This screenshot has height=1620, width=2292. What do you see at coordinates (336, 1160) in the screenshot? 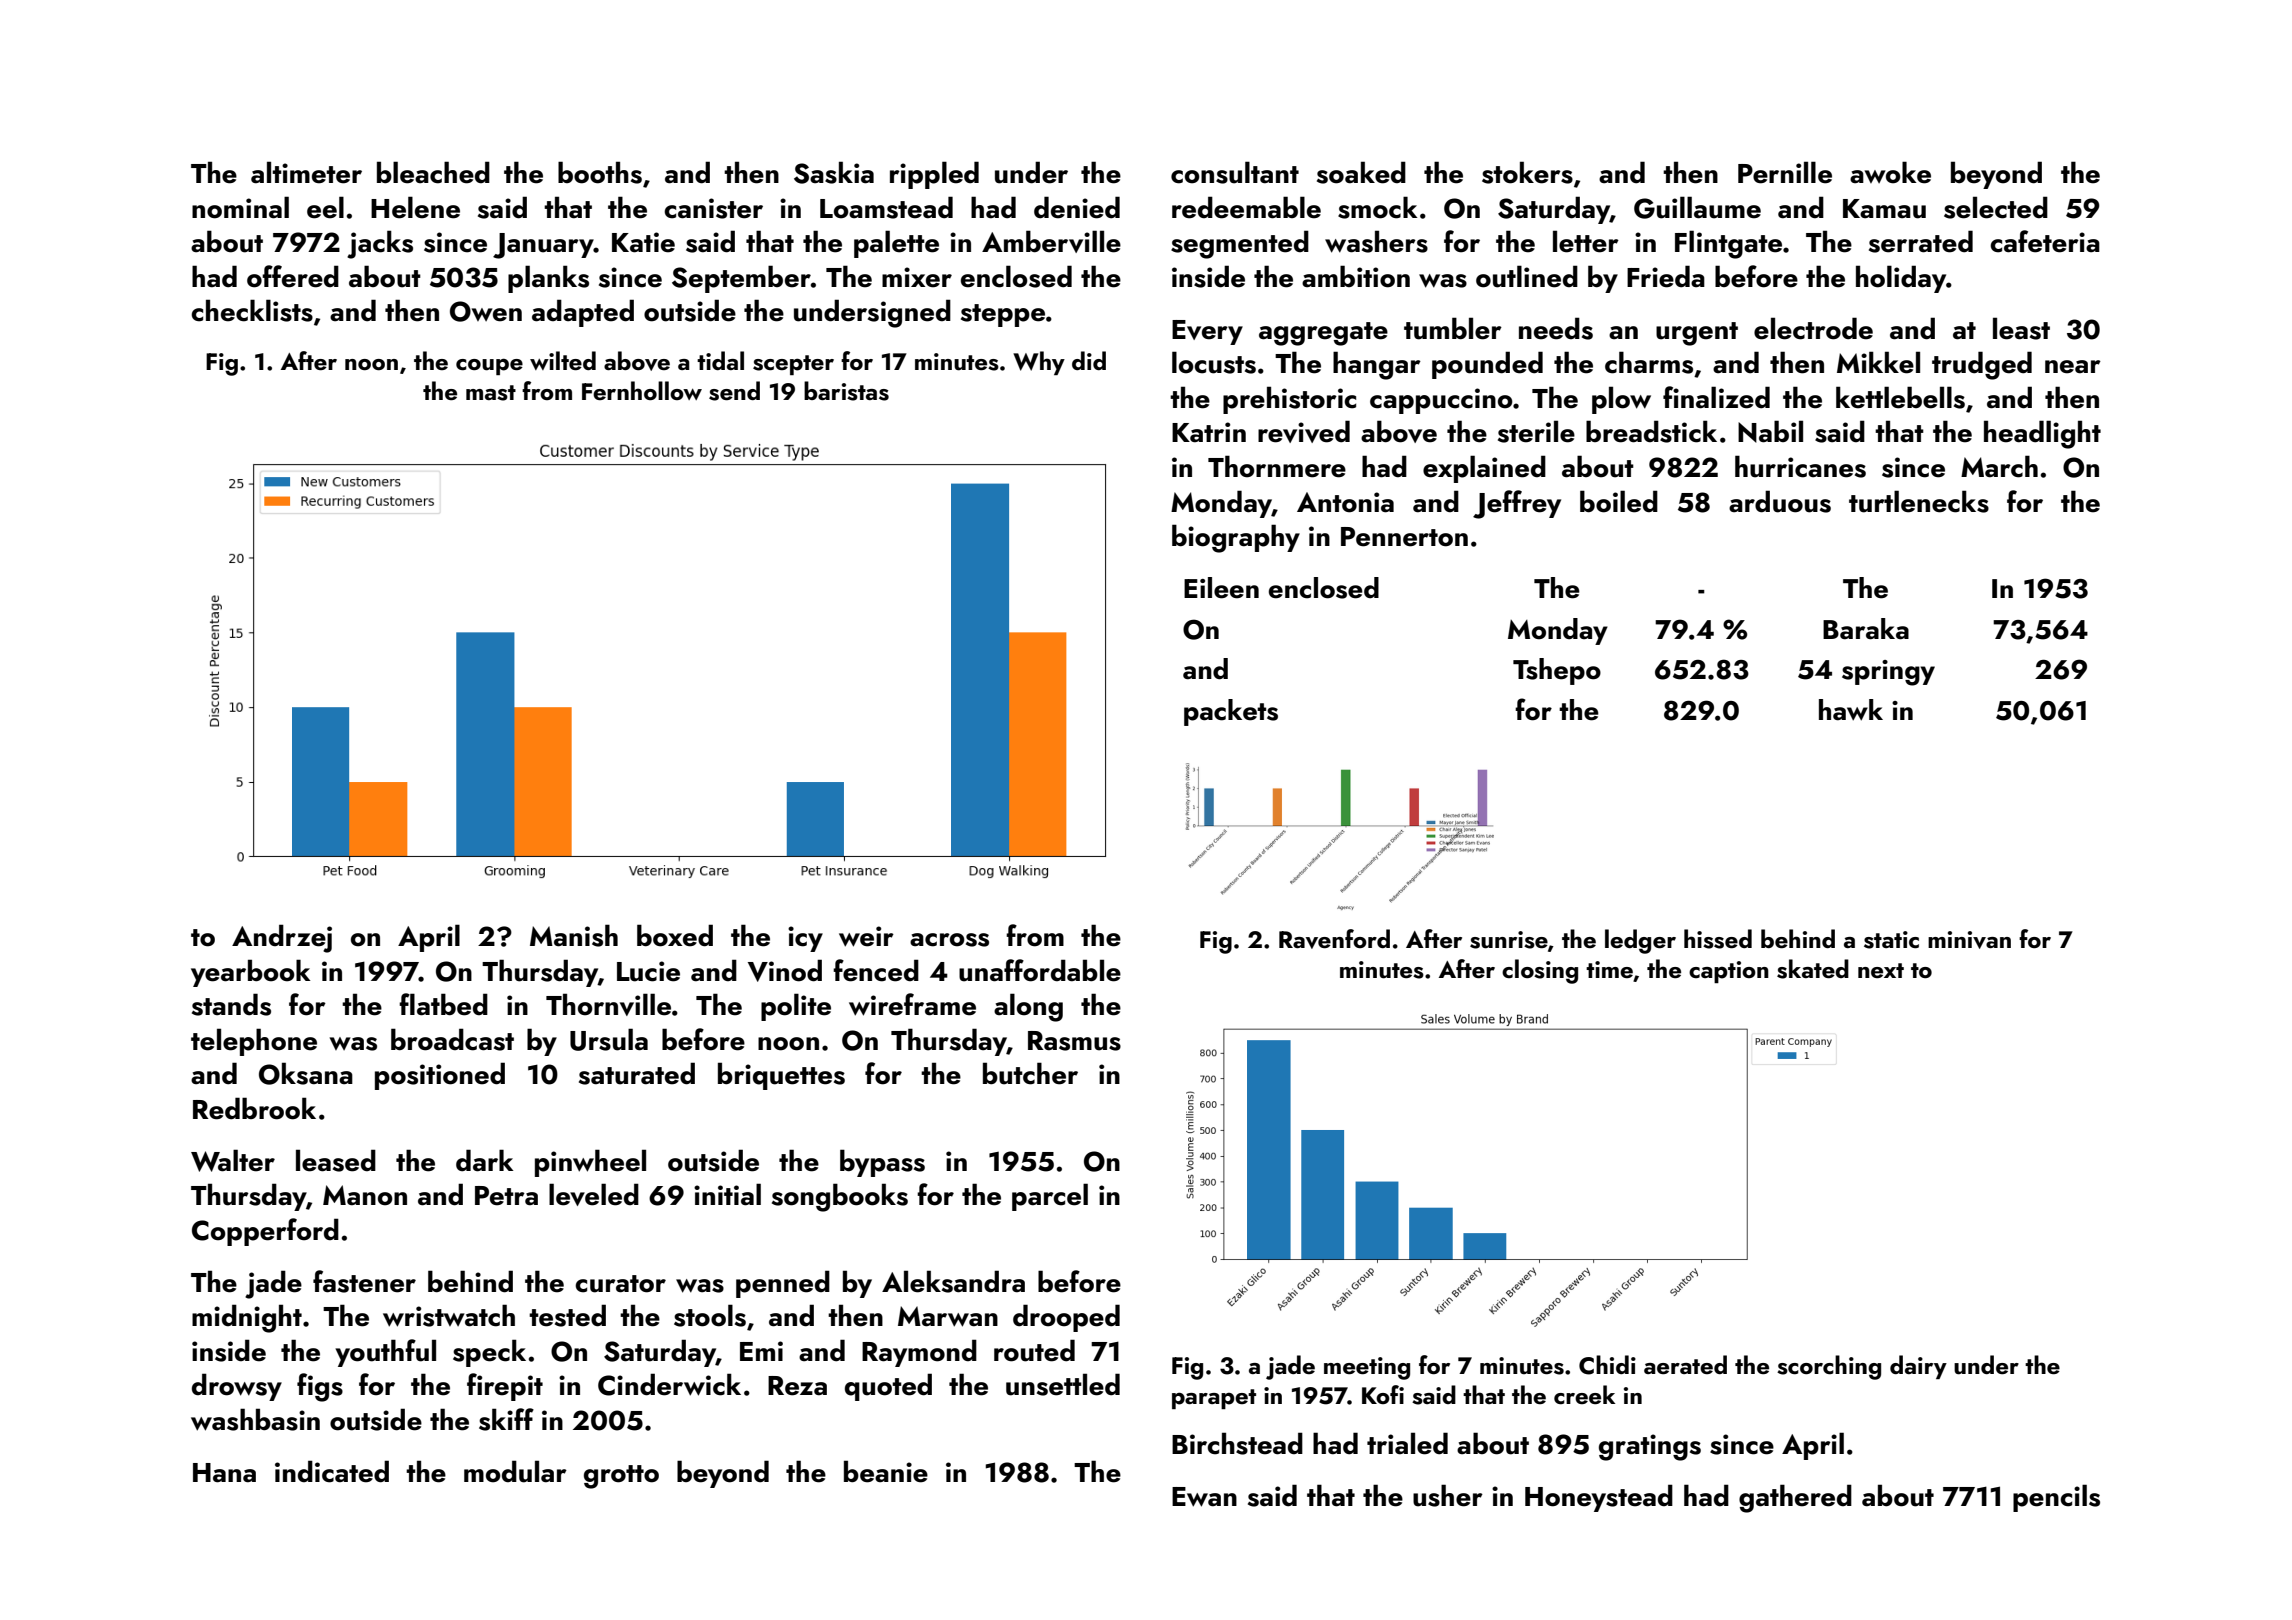
I see `leased` at bounding box center [336, 1160].
